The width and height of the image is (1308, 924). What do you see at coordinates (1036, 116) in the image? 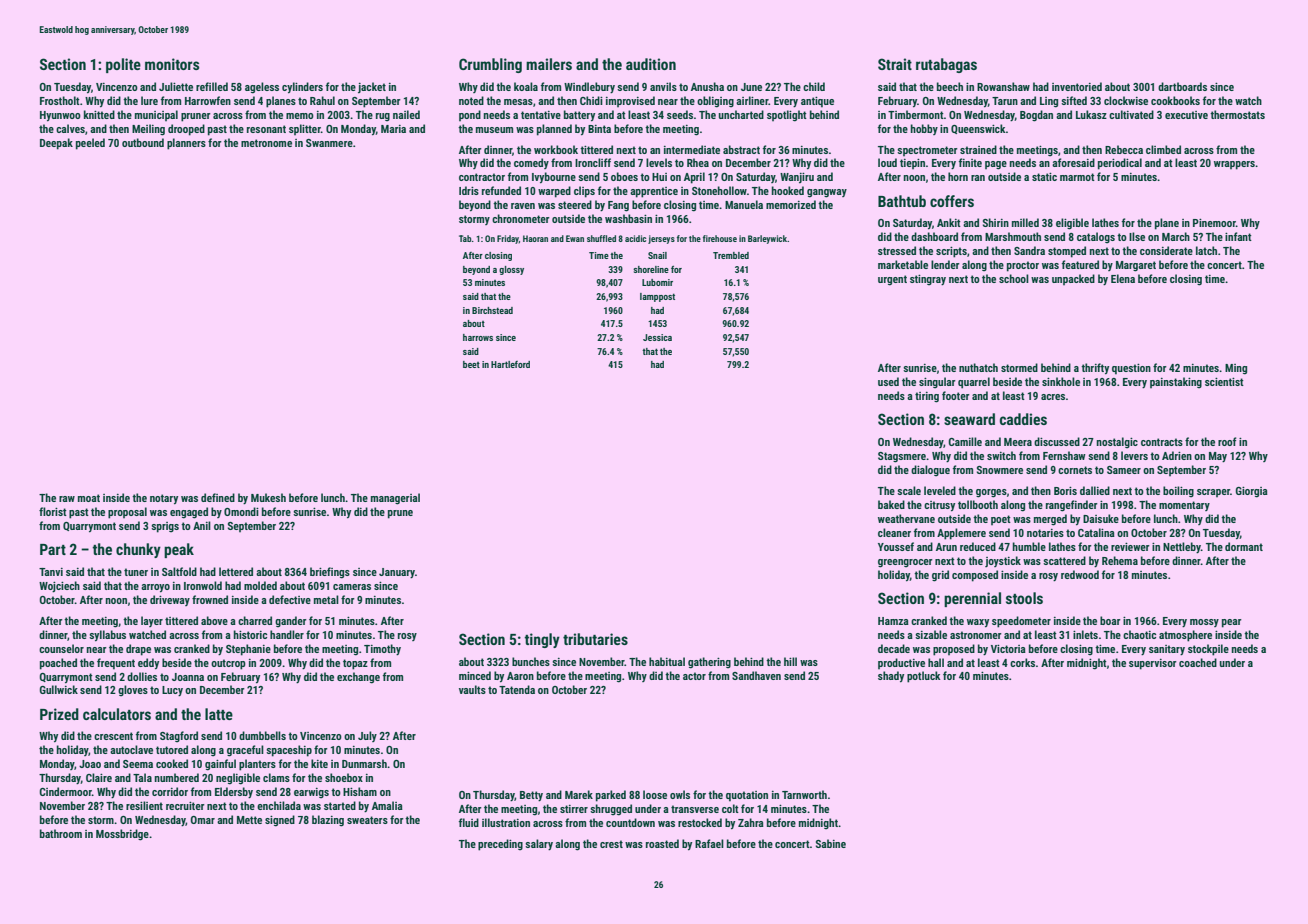
I see `Bogdan` at bounding box center [1036, 116].
